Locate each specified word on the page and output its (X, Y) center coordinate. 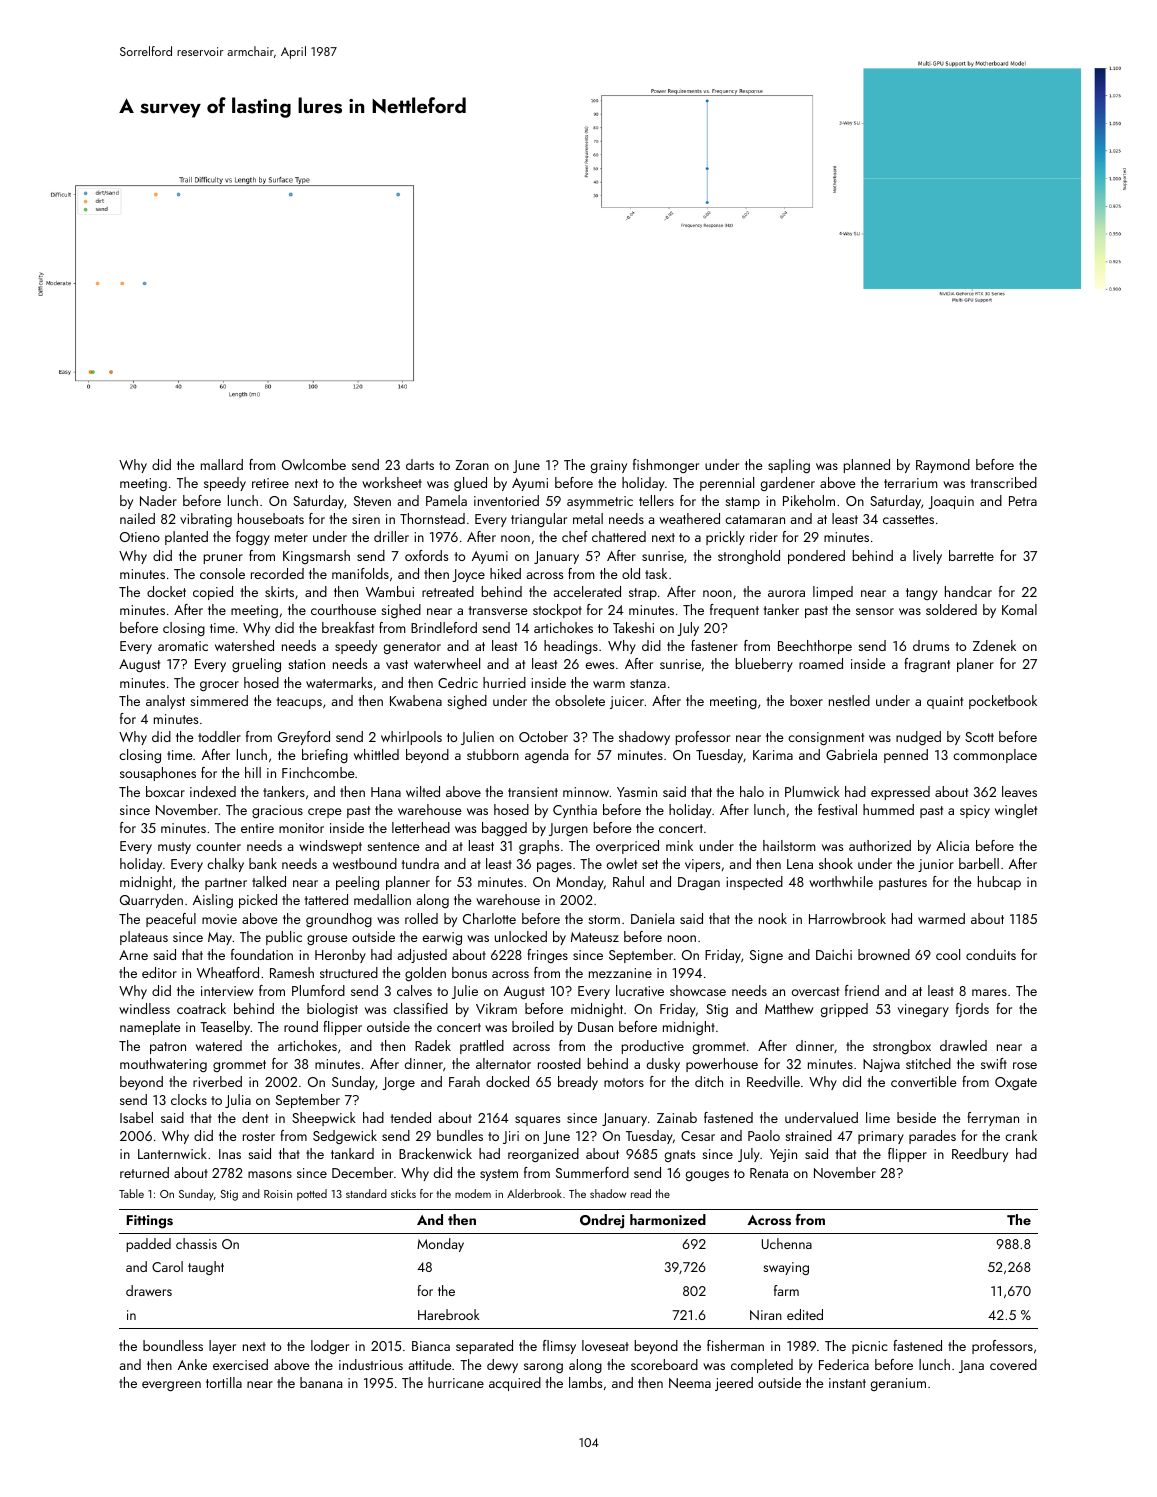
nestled (849, 700)
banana (321, 1382)
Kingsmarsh (316, 557)
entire (257, 828)
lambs (585, 1382)
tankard (352, 1153)
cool (948, 954)
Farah (464, 1081)
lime (878, 1117)
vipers (702, 865)
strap (643, 594)
